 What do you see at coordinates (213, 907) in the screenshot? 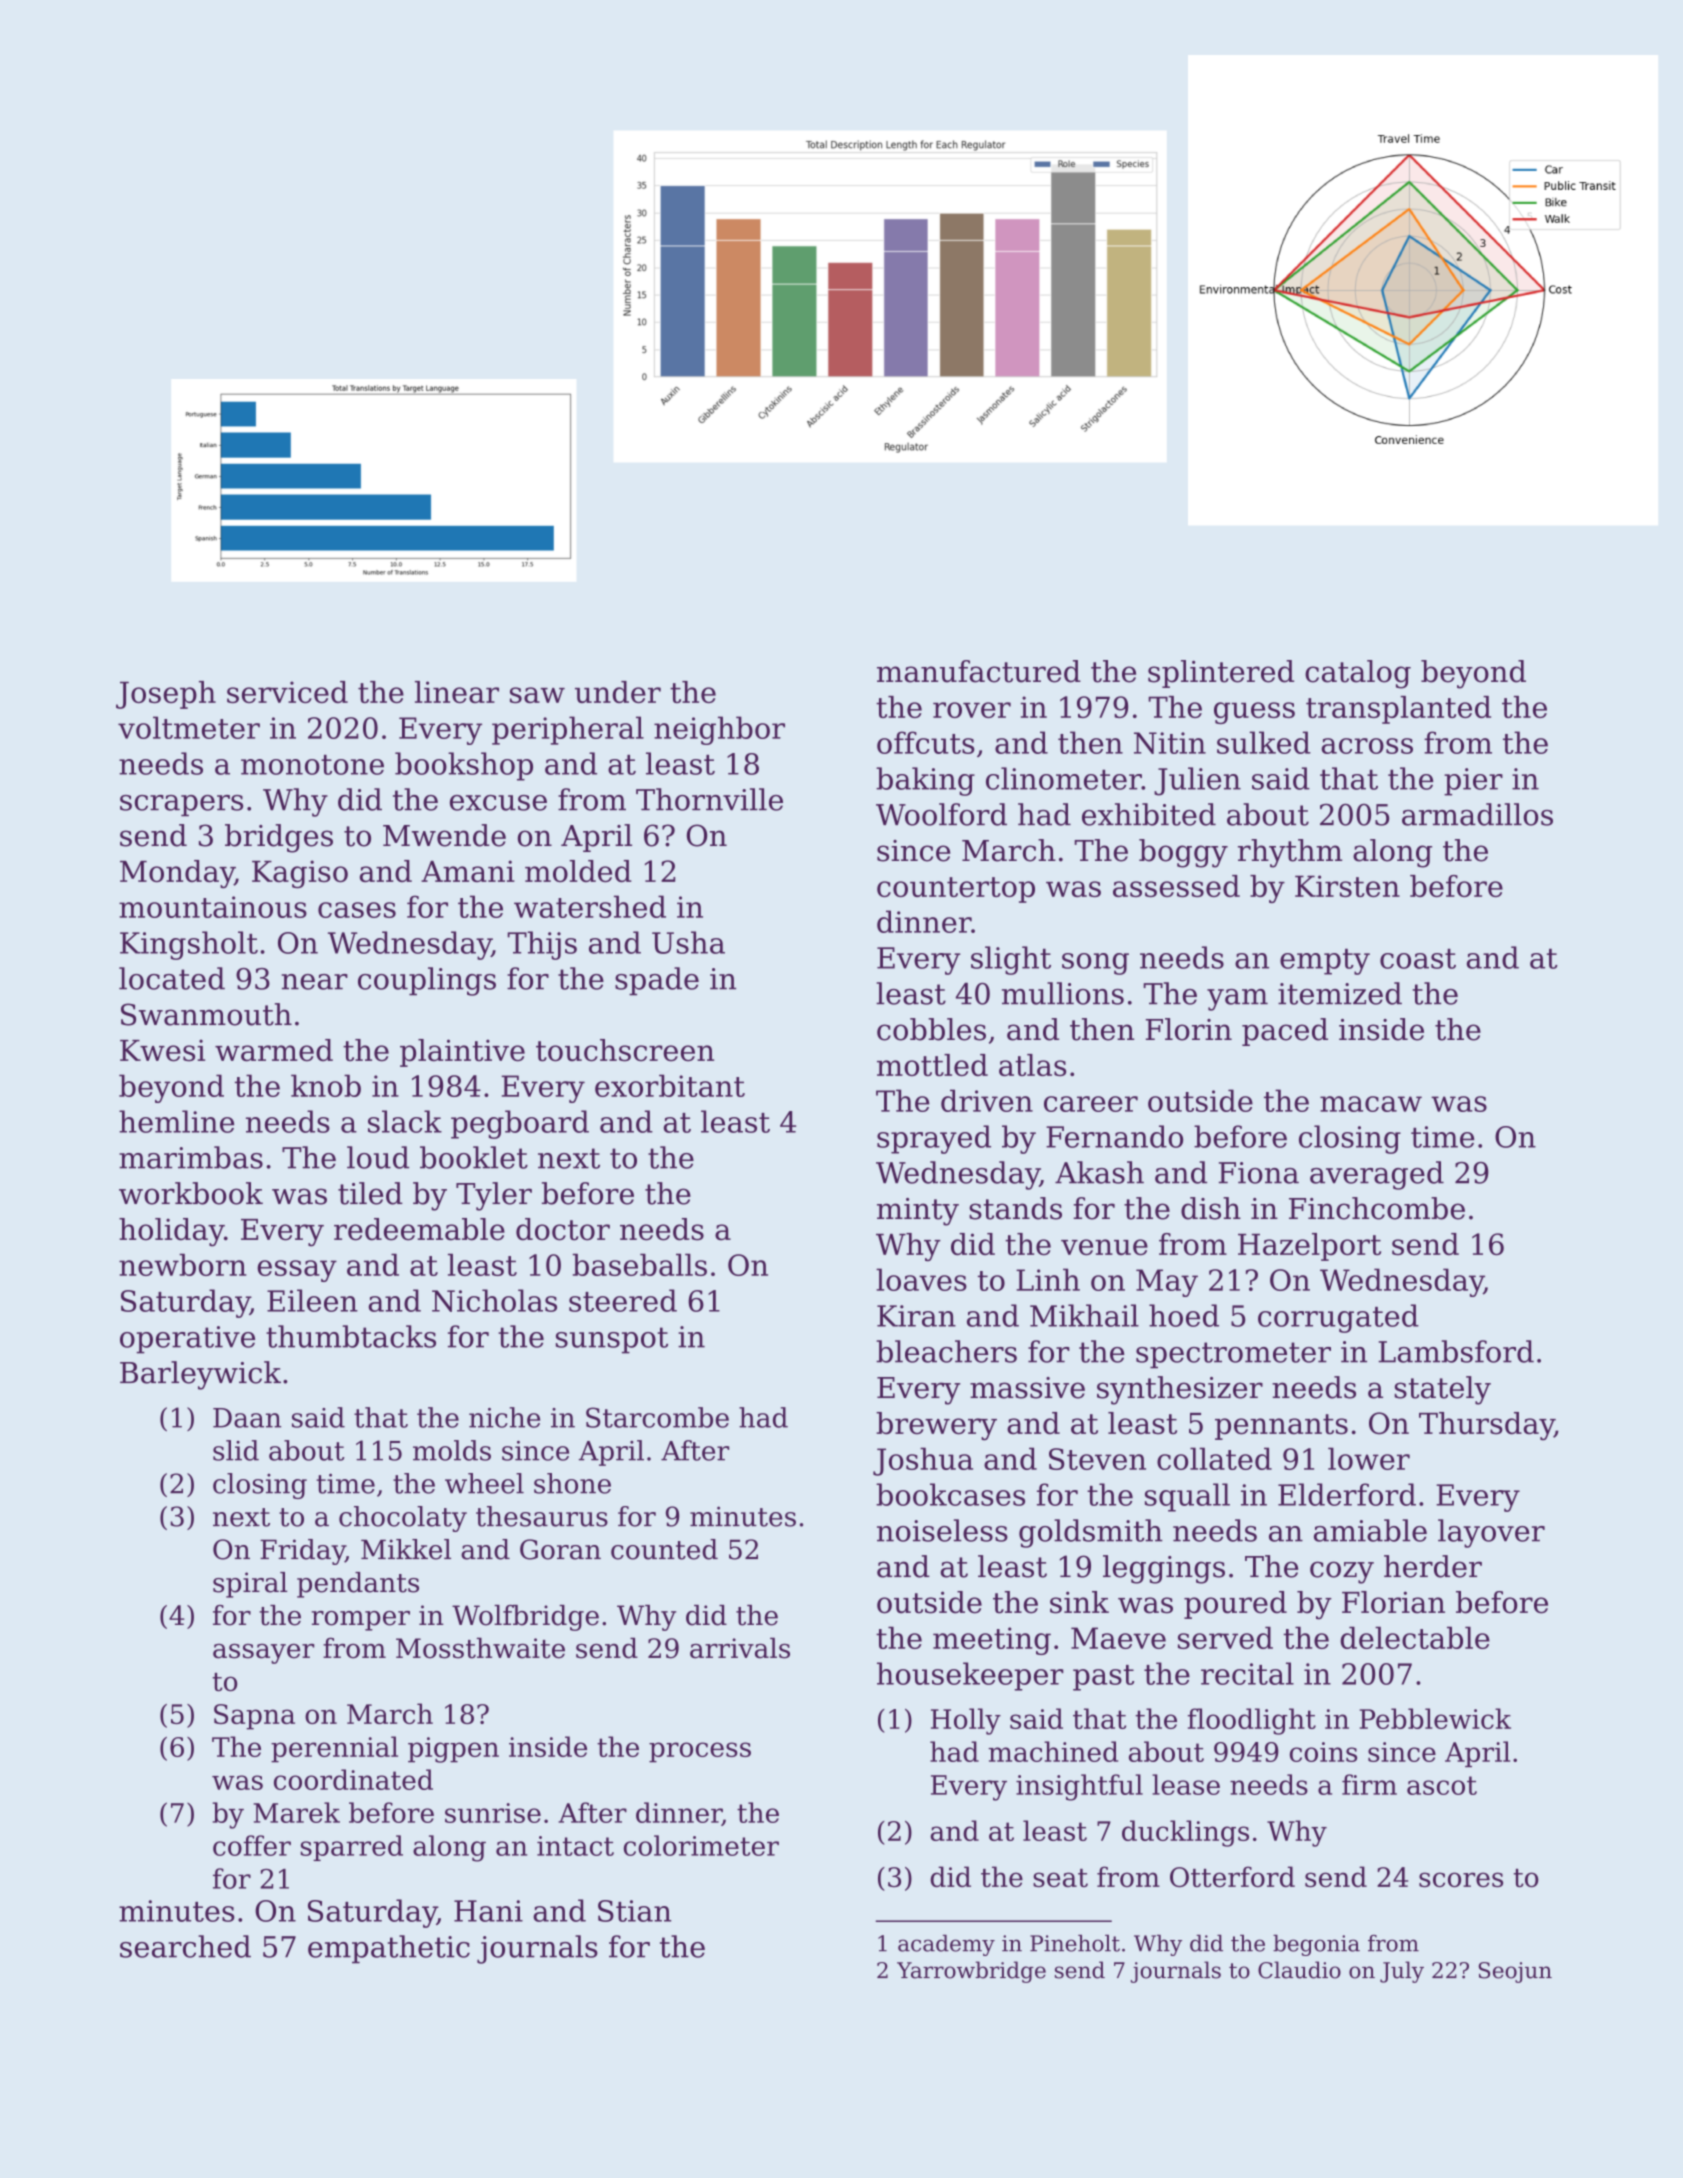
I see `mountainous` at bounding box center [213, 907].
